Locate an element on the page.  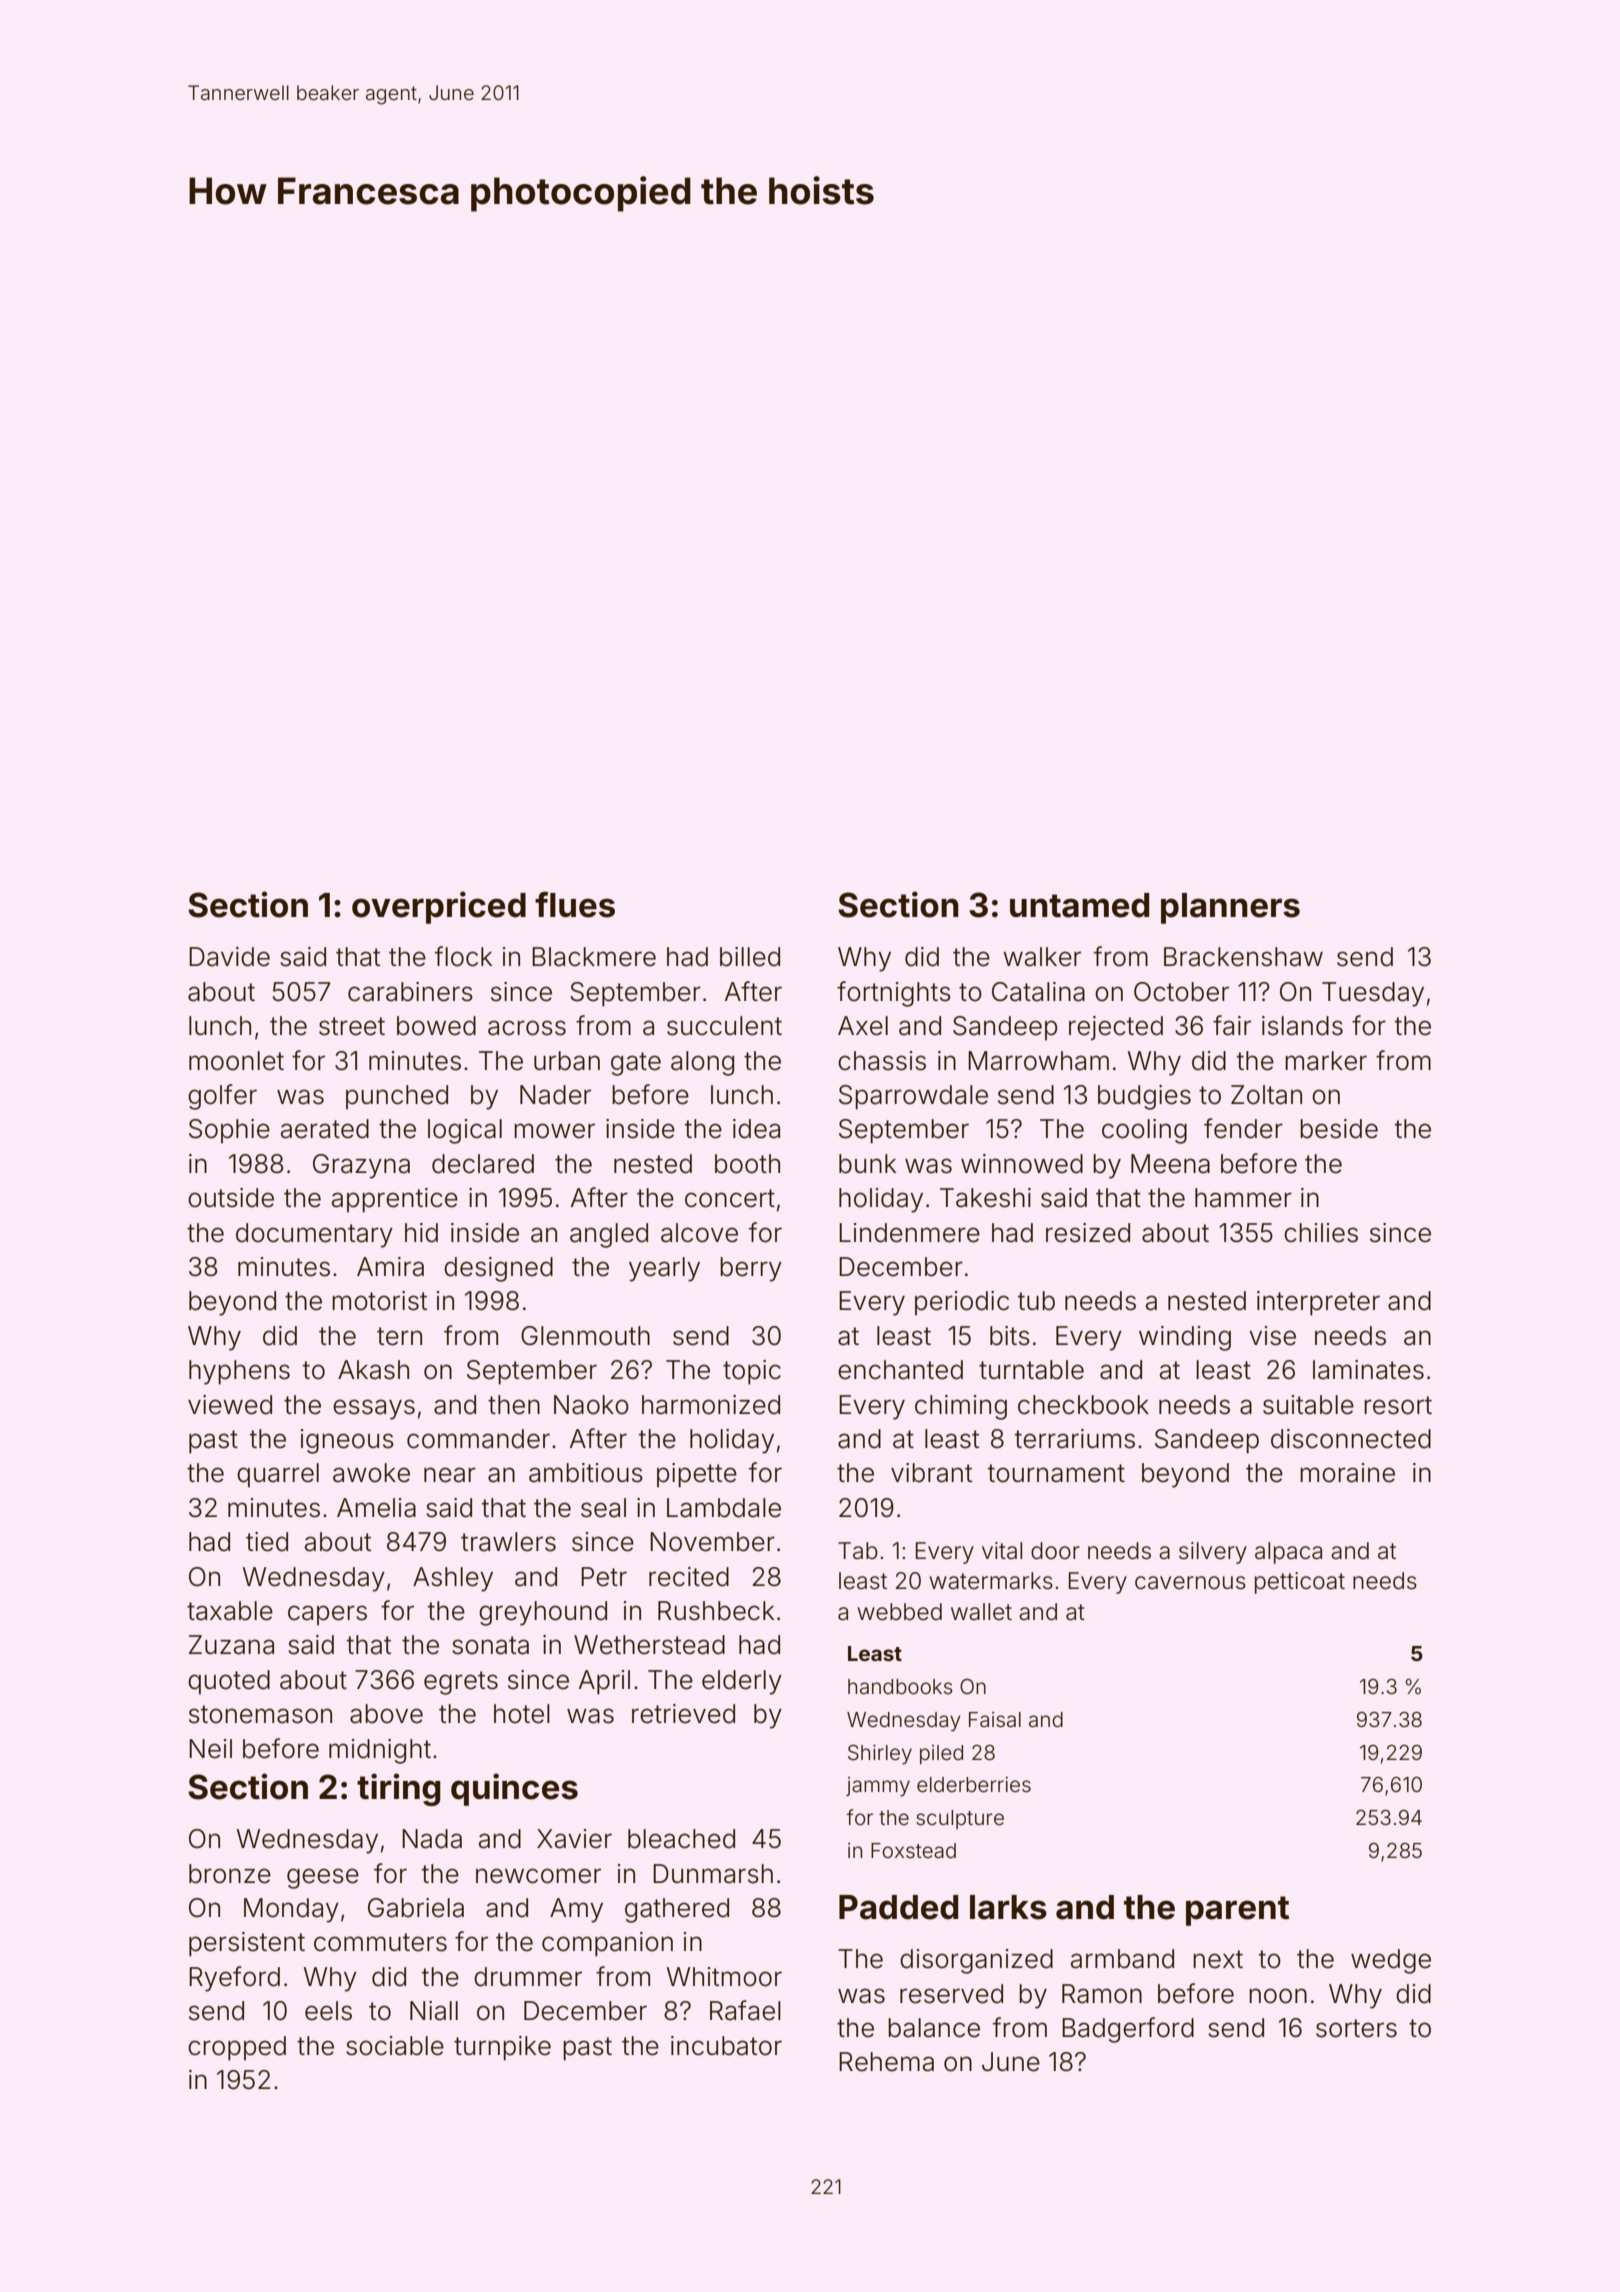
islands is located at coordinates (1302, 1026).
